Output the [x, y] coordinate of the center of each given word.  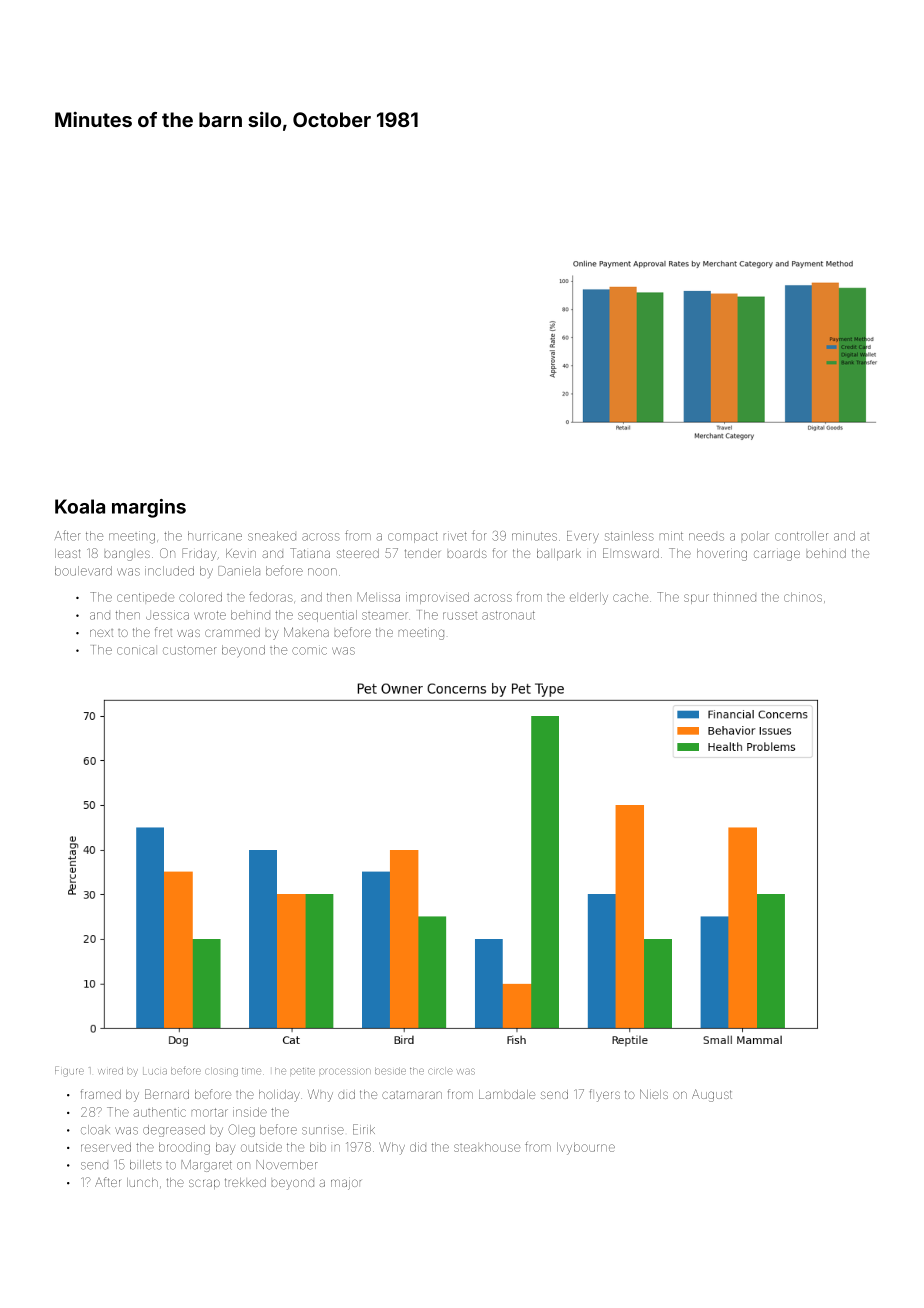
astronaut [508, 615]
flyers [605, 1095]
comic [309, 651]
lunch [142, 1182]
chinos [803, 597]
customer [190, 650]
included [169, 571]
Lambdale [507, 1094]
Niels [654, 1094]
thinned [735, 597]
